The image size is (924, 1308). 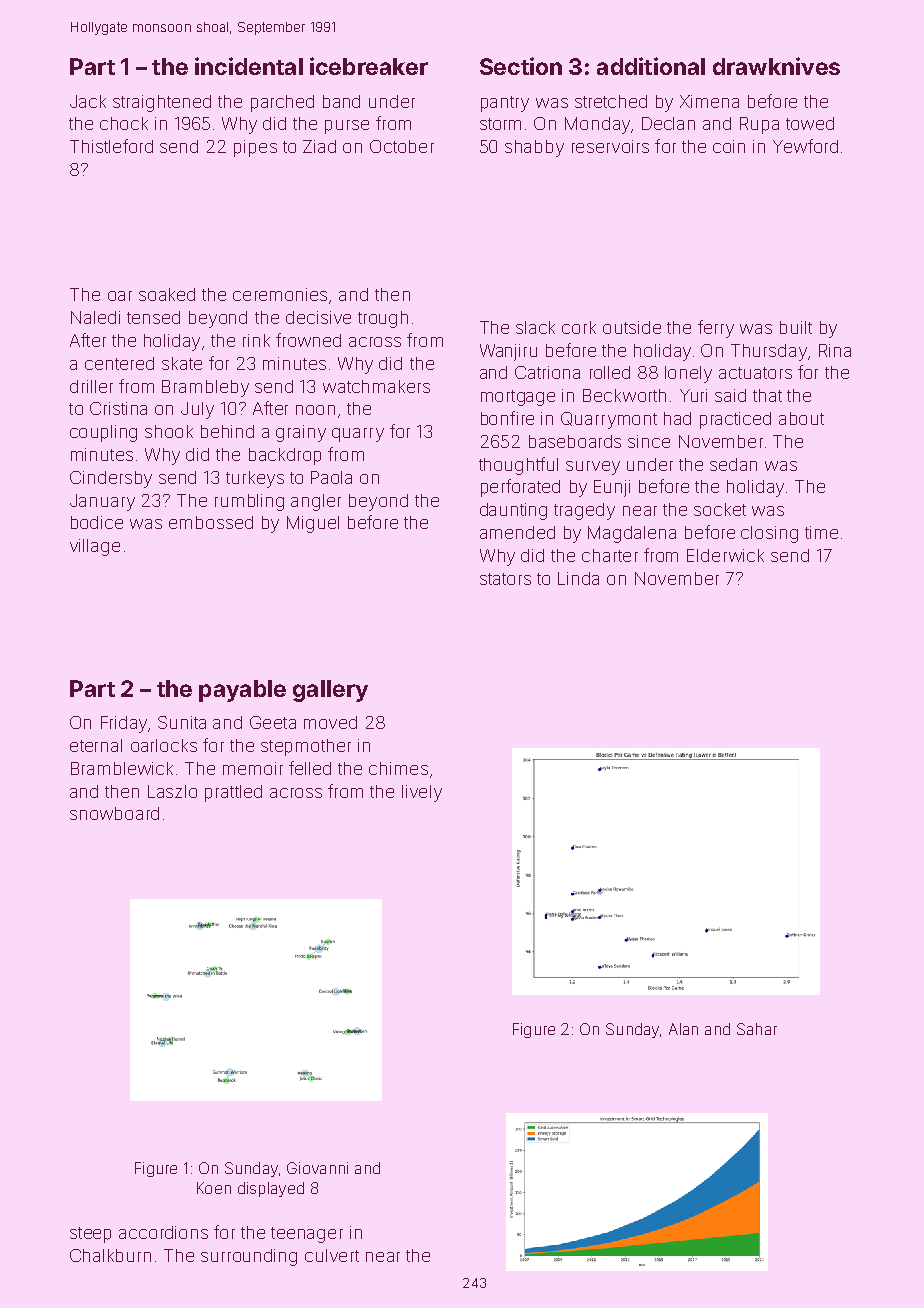 What do you see at coordinates (651, 66) in the page?
I see `additional` at bounding box center [651, 66].
